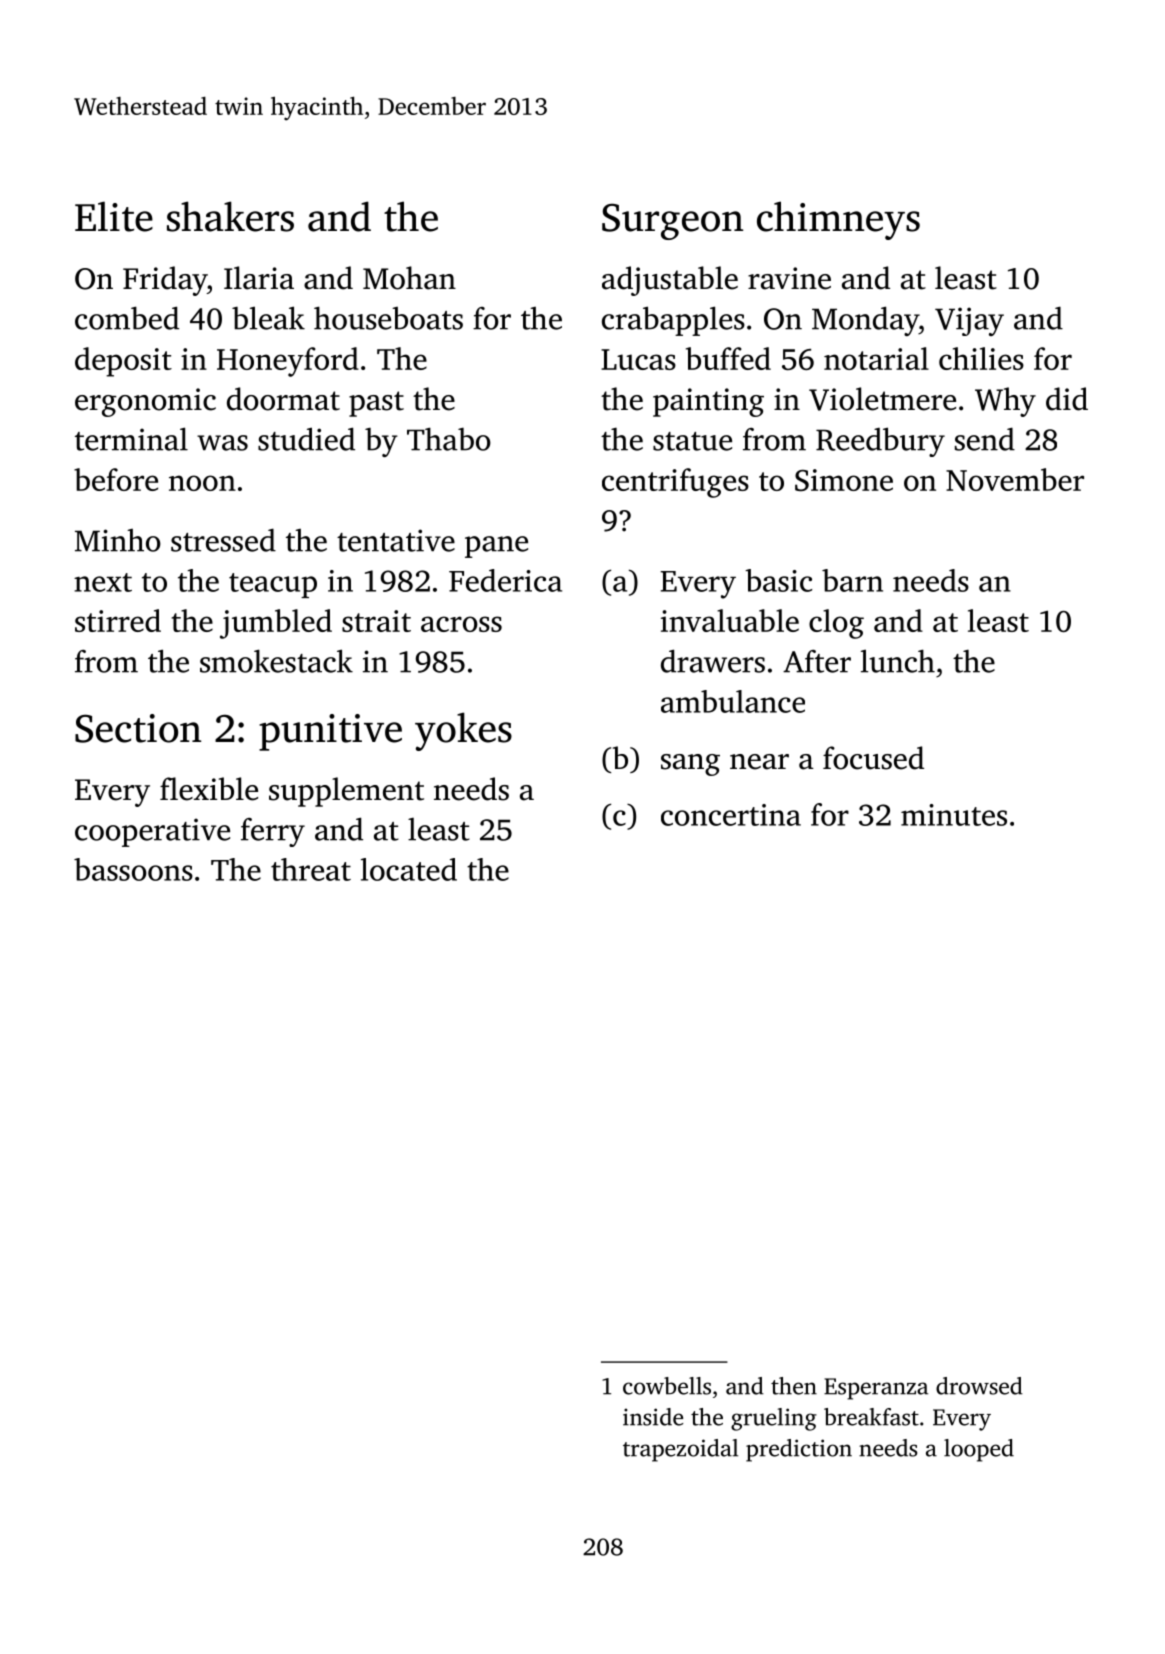 This document has width=1165, height=1654. Describe the element at coordinates (838, 220) in the document. I see `chimneys` at that location.
